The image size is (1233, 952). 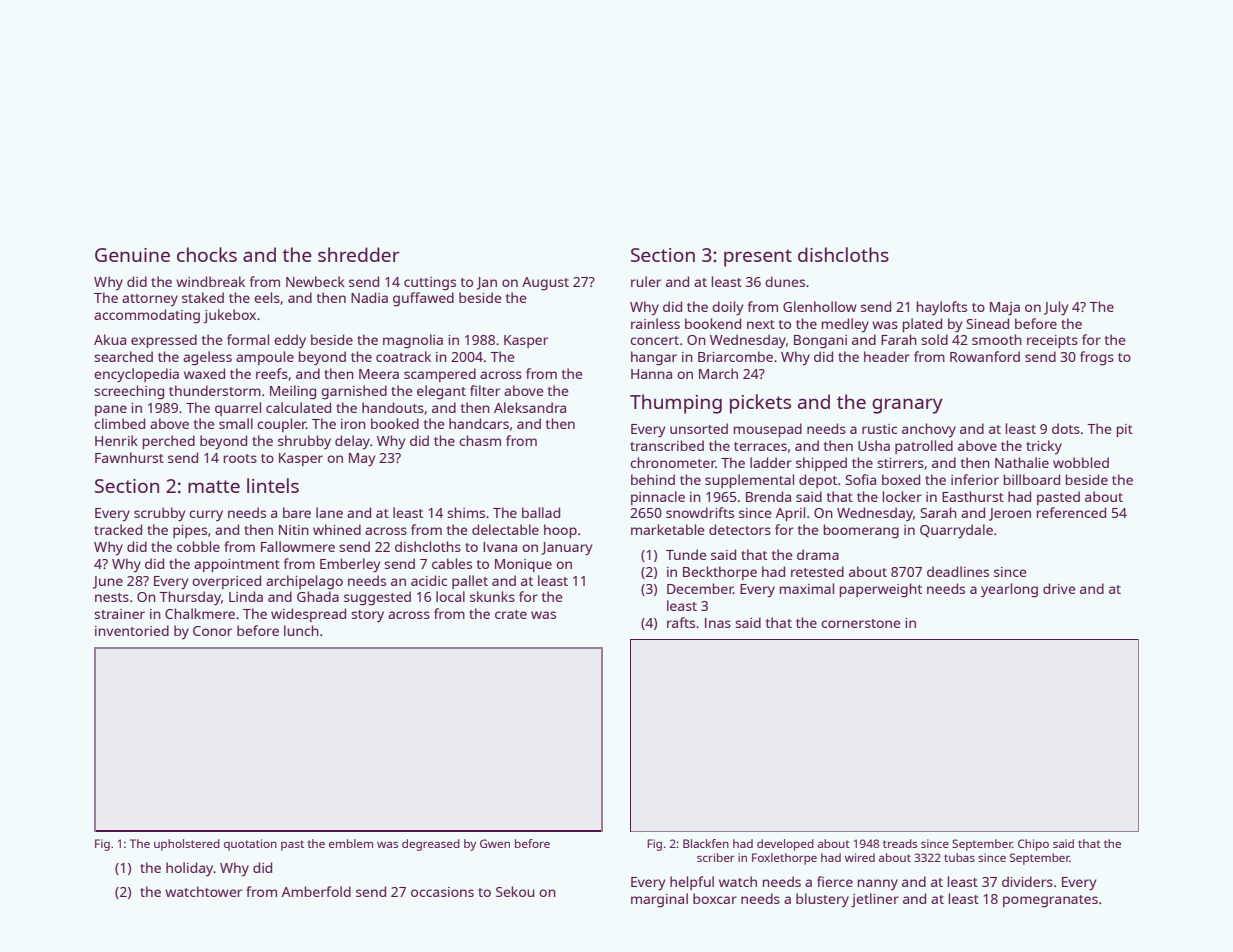 I want to click on treads, so click(x=900, y=843).
